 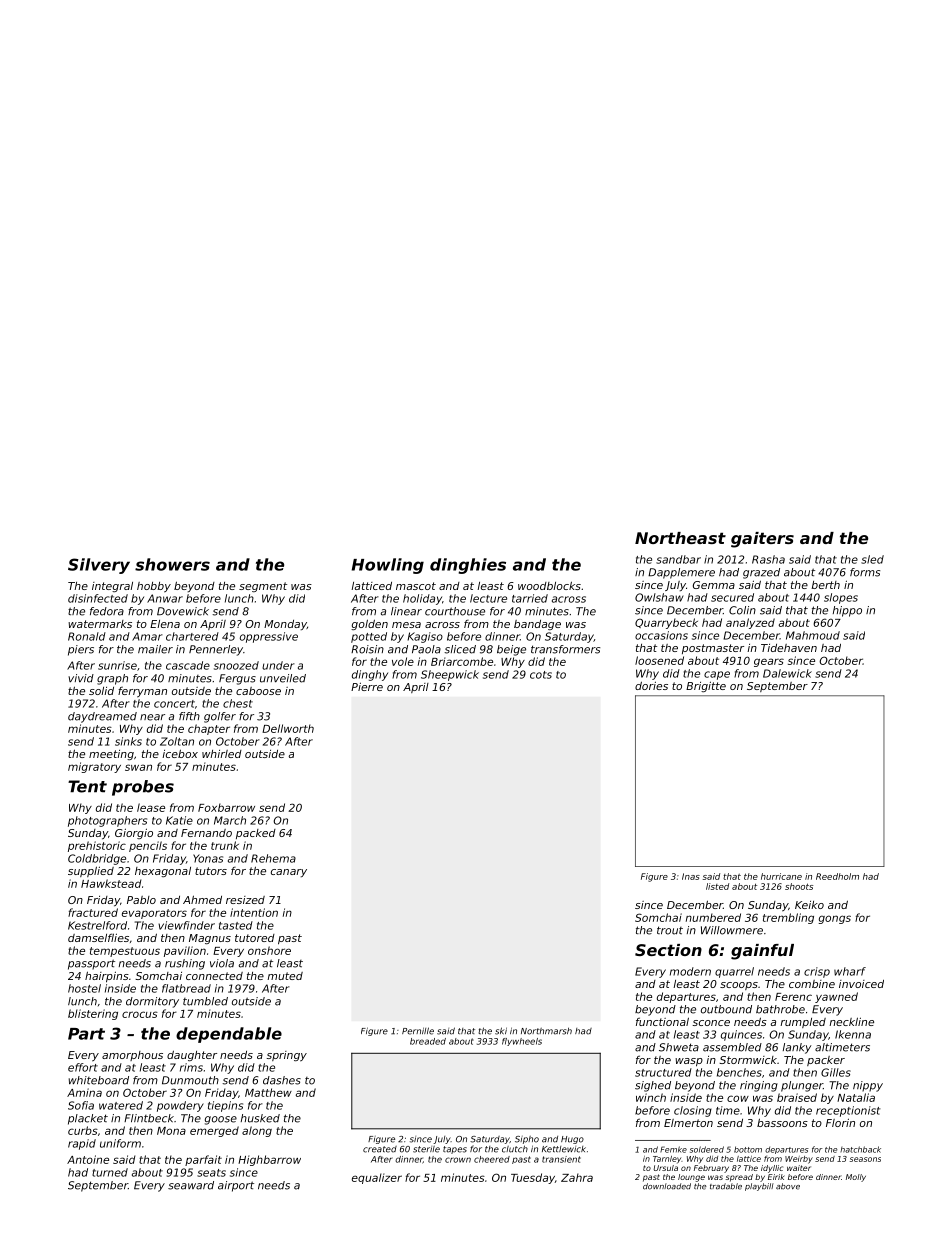 What do you see at coordinates (134, 833) in the page?
I see `Giorgio` at bounding box center [134, 833].
